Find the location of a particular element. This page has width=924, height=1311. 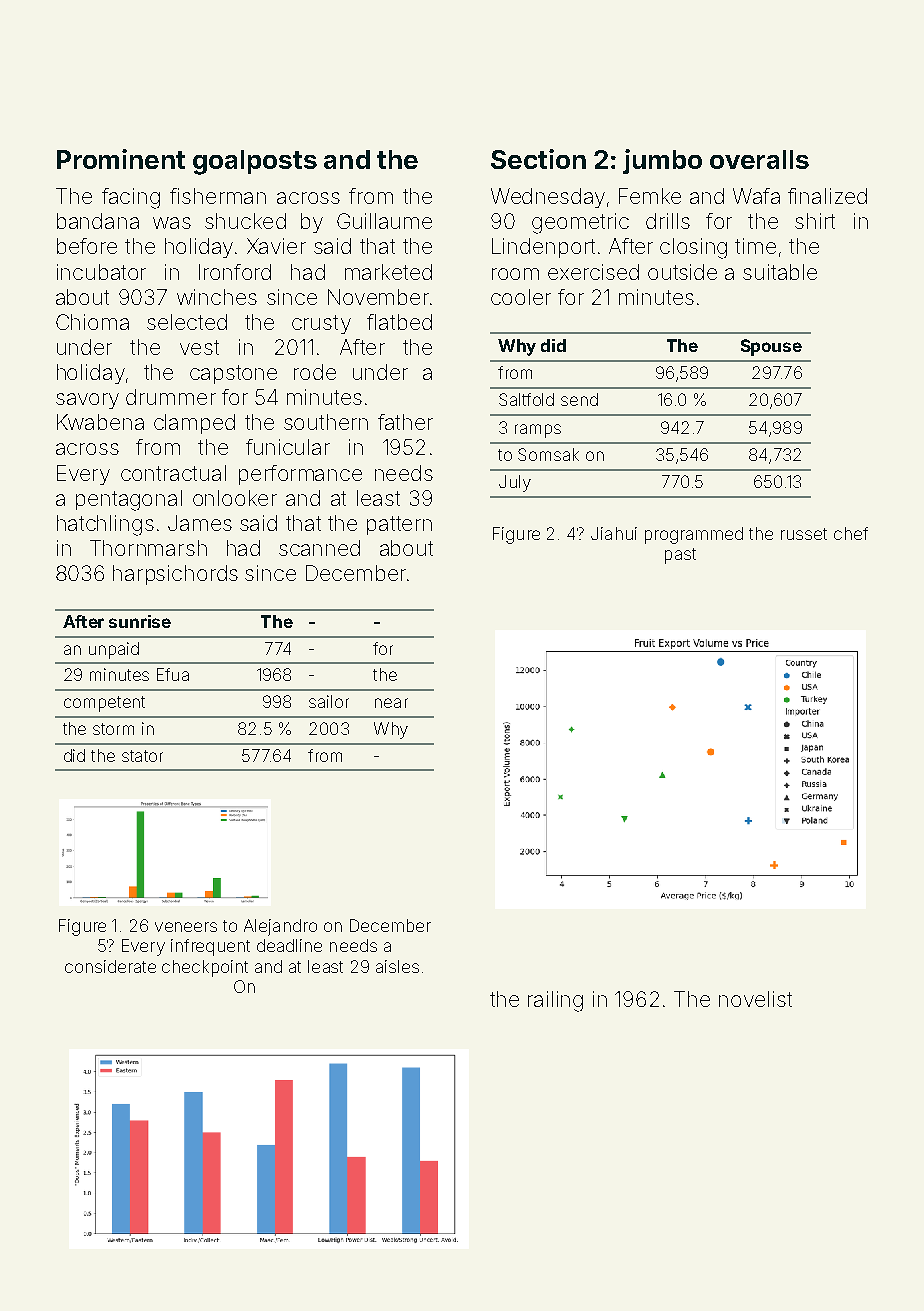

considerate is located at coordinates (110, 966).
